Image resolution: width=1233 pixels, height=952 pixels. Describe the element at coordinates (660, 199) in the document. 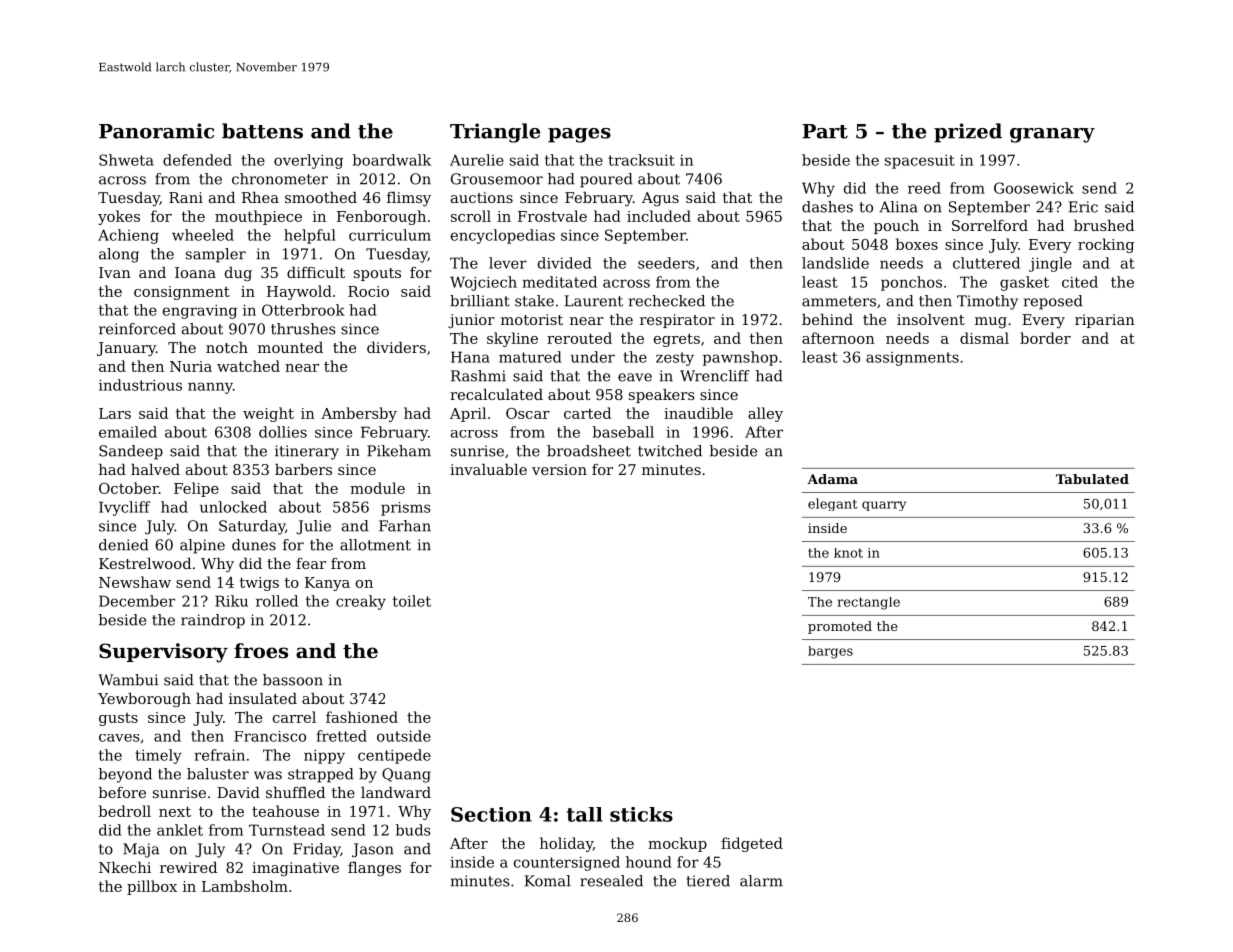

I see `Agus` at that location.
